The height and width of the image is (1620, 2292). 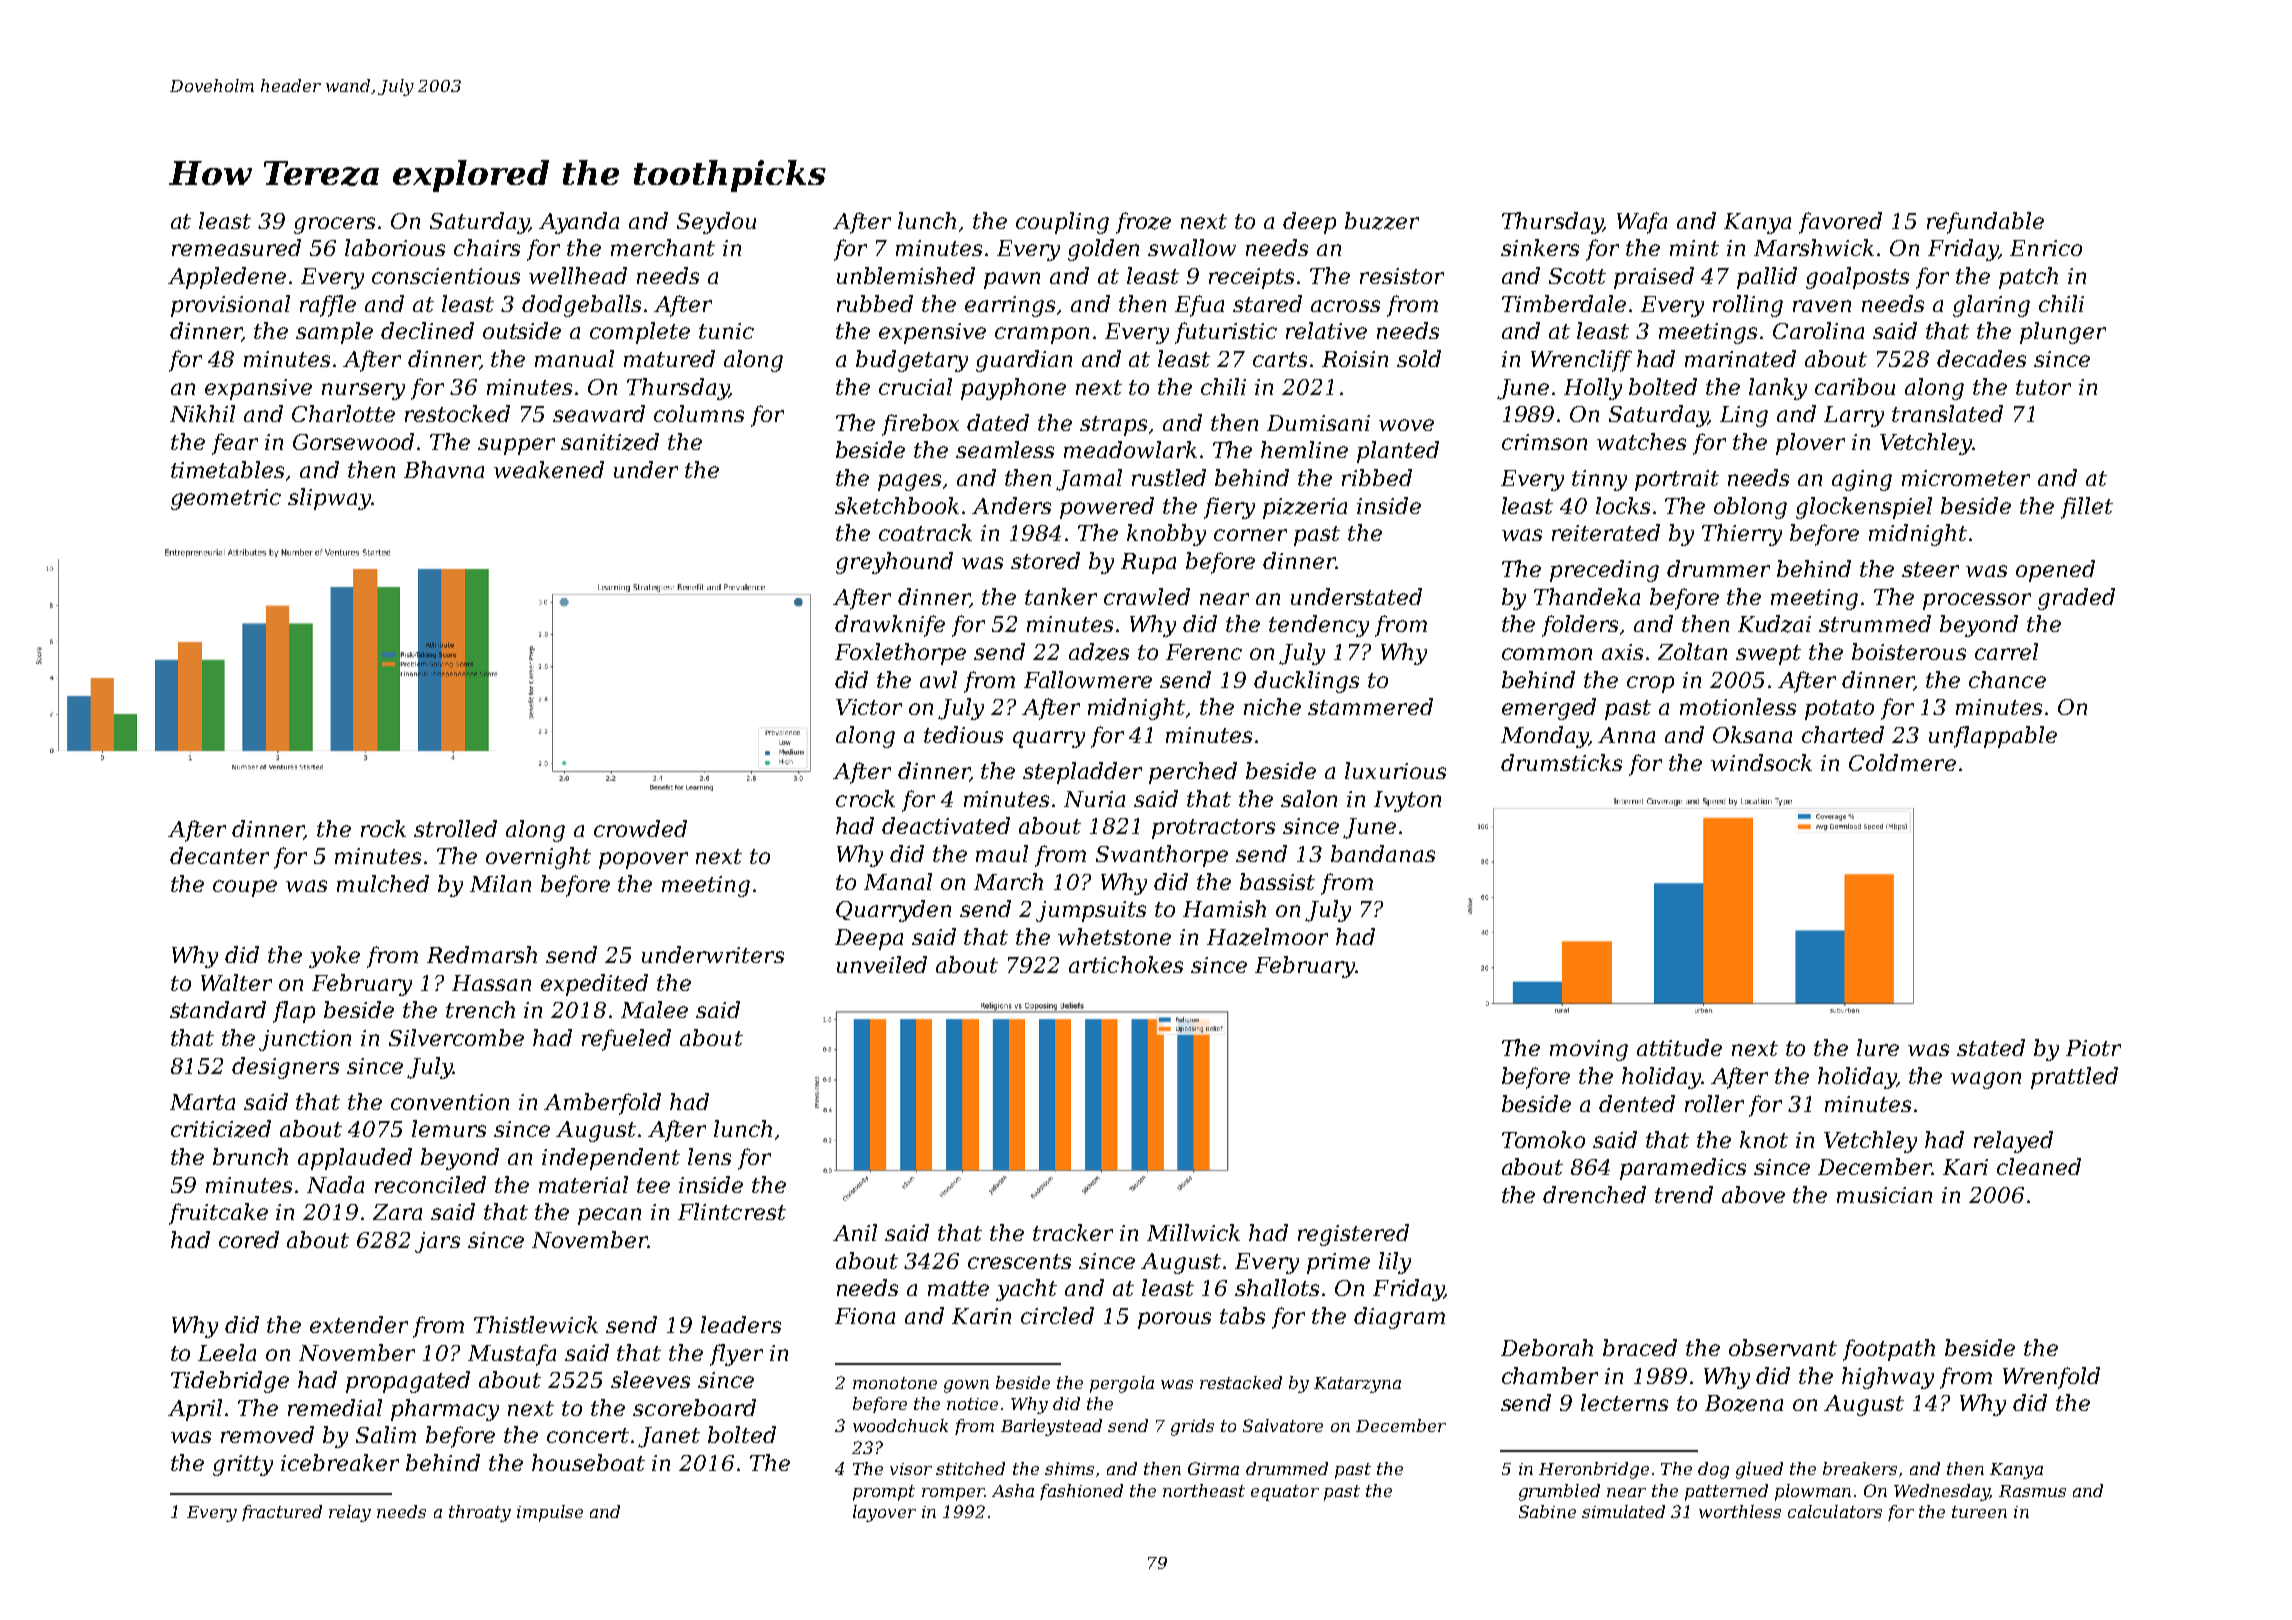 I want to click on Manal, so click(x=898, y=881).
